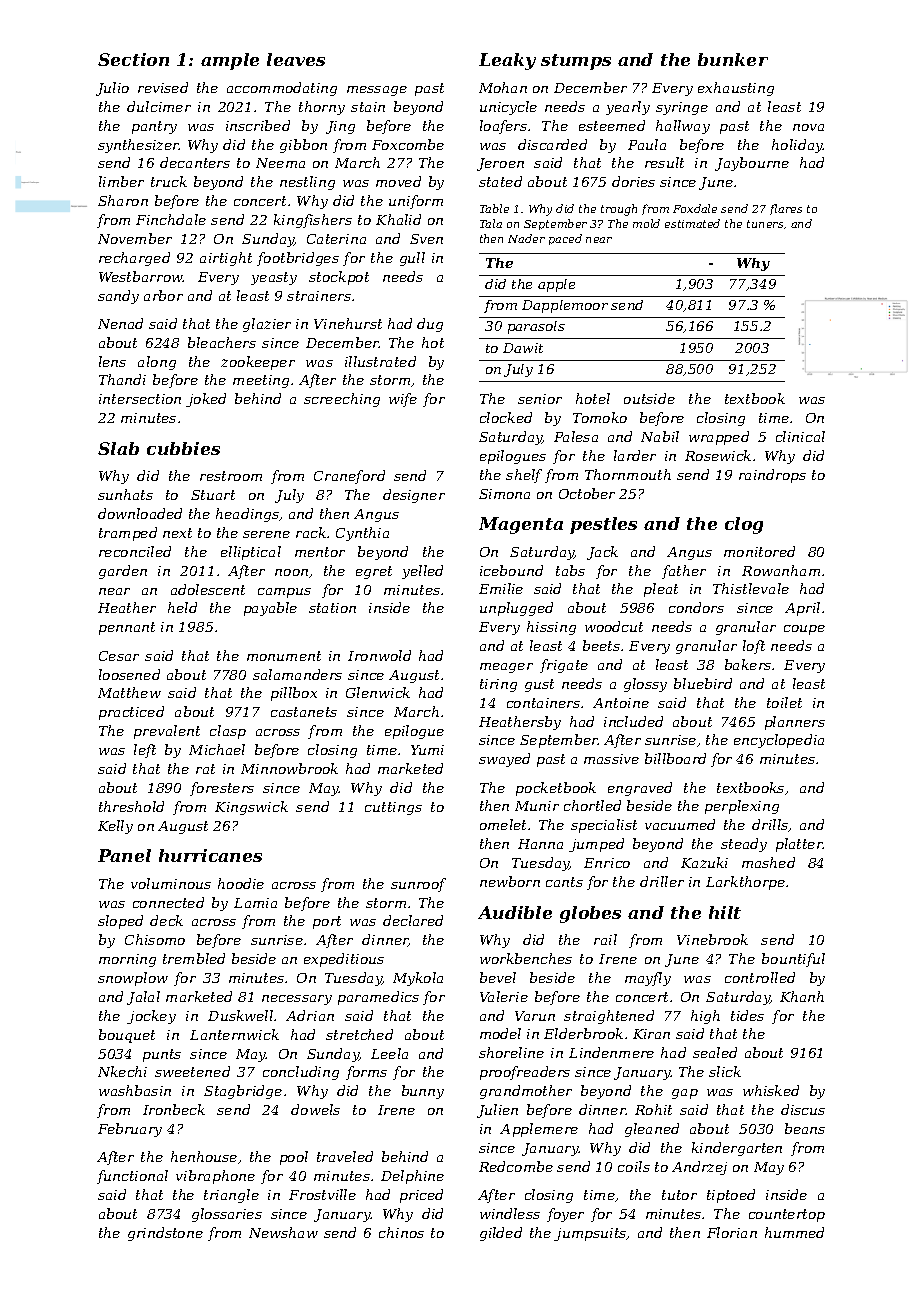 This page has height=1308, width=924. I want to click on chinos, so click(401, 1232).
